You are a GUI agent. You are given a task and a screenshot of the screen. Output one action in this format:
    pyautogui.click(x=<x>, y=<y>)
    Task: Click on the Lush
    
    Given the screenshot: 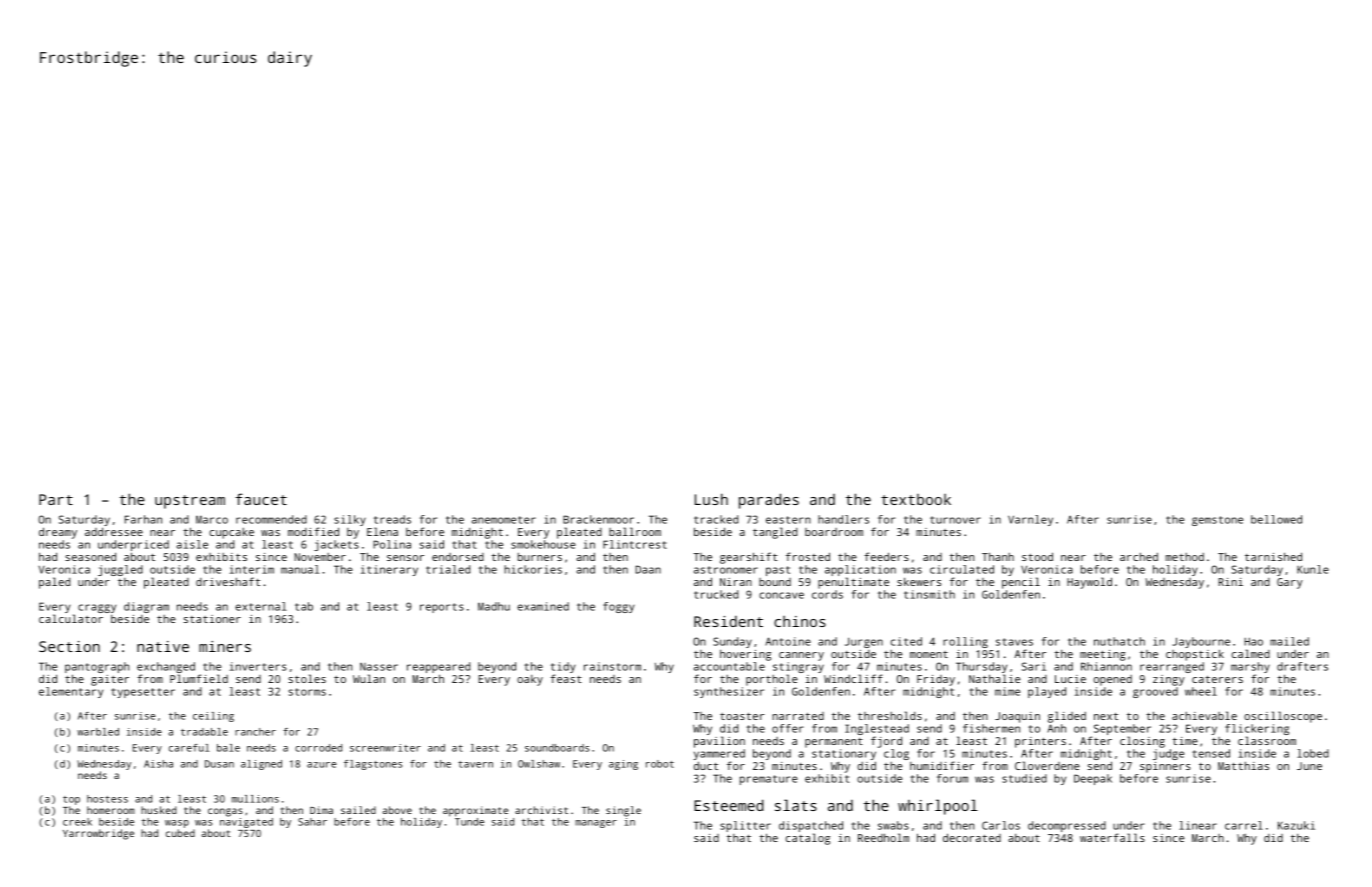 What is the action you would take?
    pyautogui.click(x=711, y=499)
